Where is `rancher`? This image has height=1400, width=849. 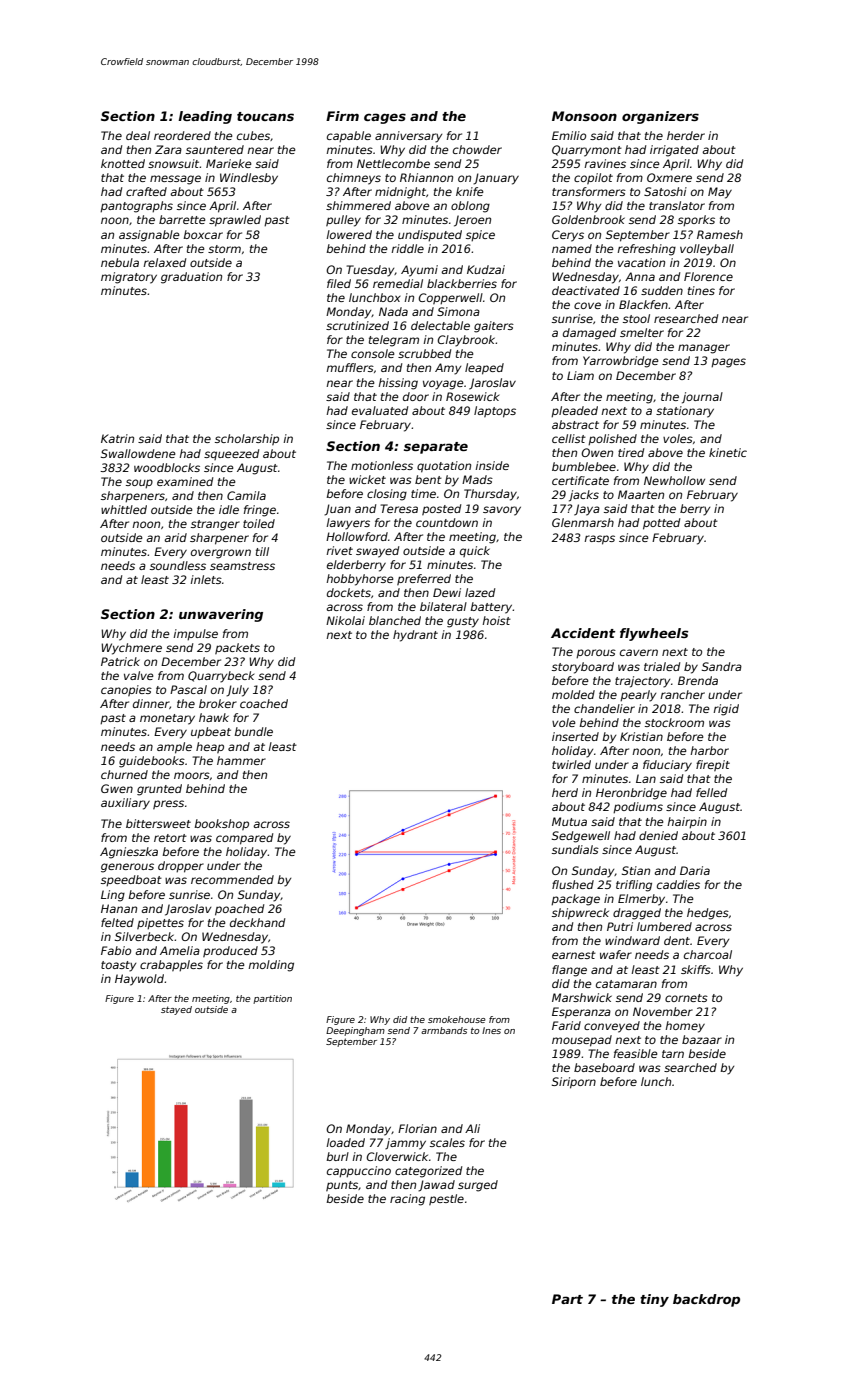
rancher is located at coordinates (682, 694).
